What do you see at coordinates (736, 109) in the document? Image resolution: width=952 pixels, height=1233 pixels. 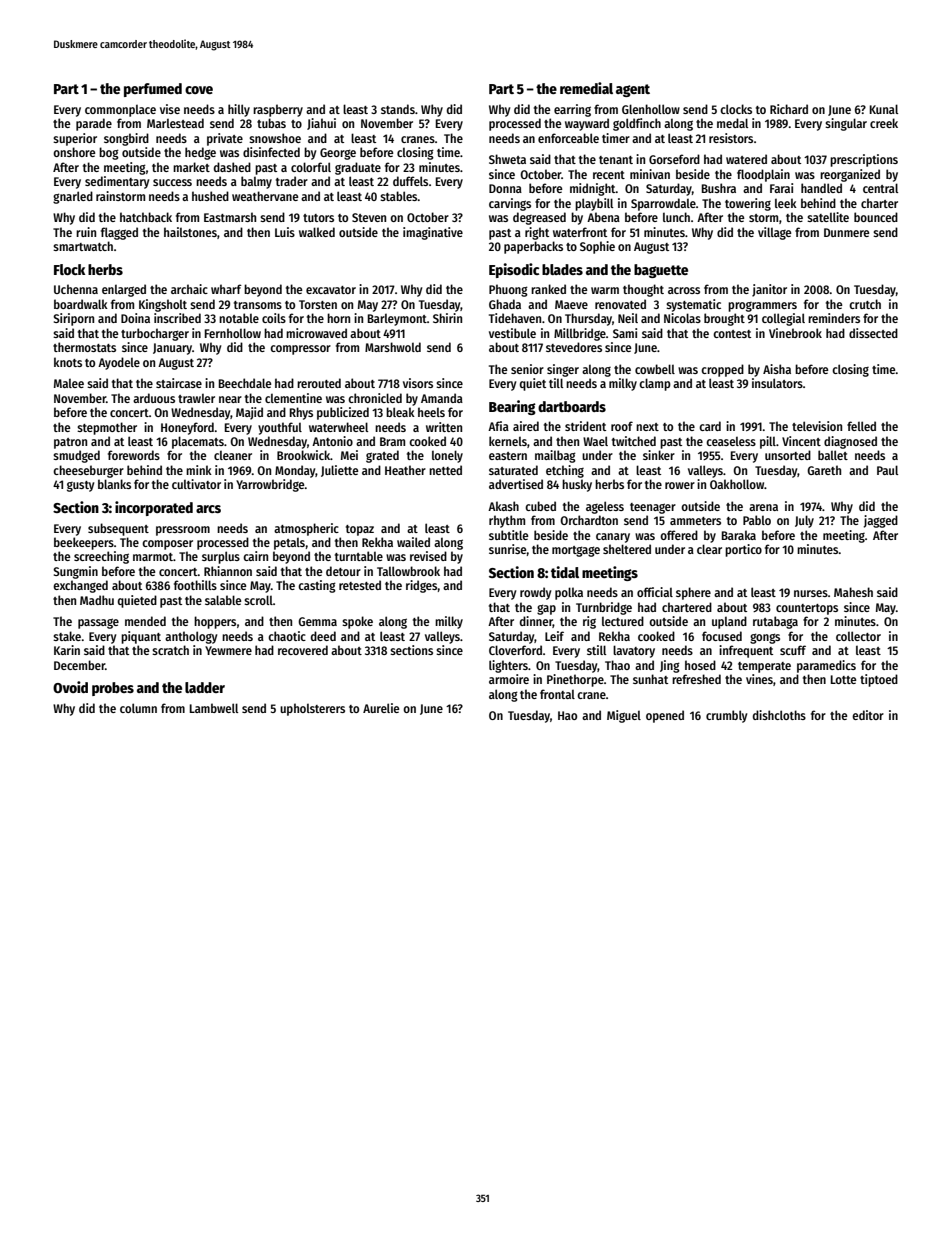 I see `clocks` at bounding box center [736, 109].
